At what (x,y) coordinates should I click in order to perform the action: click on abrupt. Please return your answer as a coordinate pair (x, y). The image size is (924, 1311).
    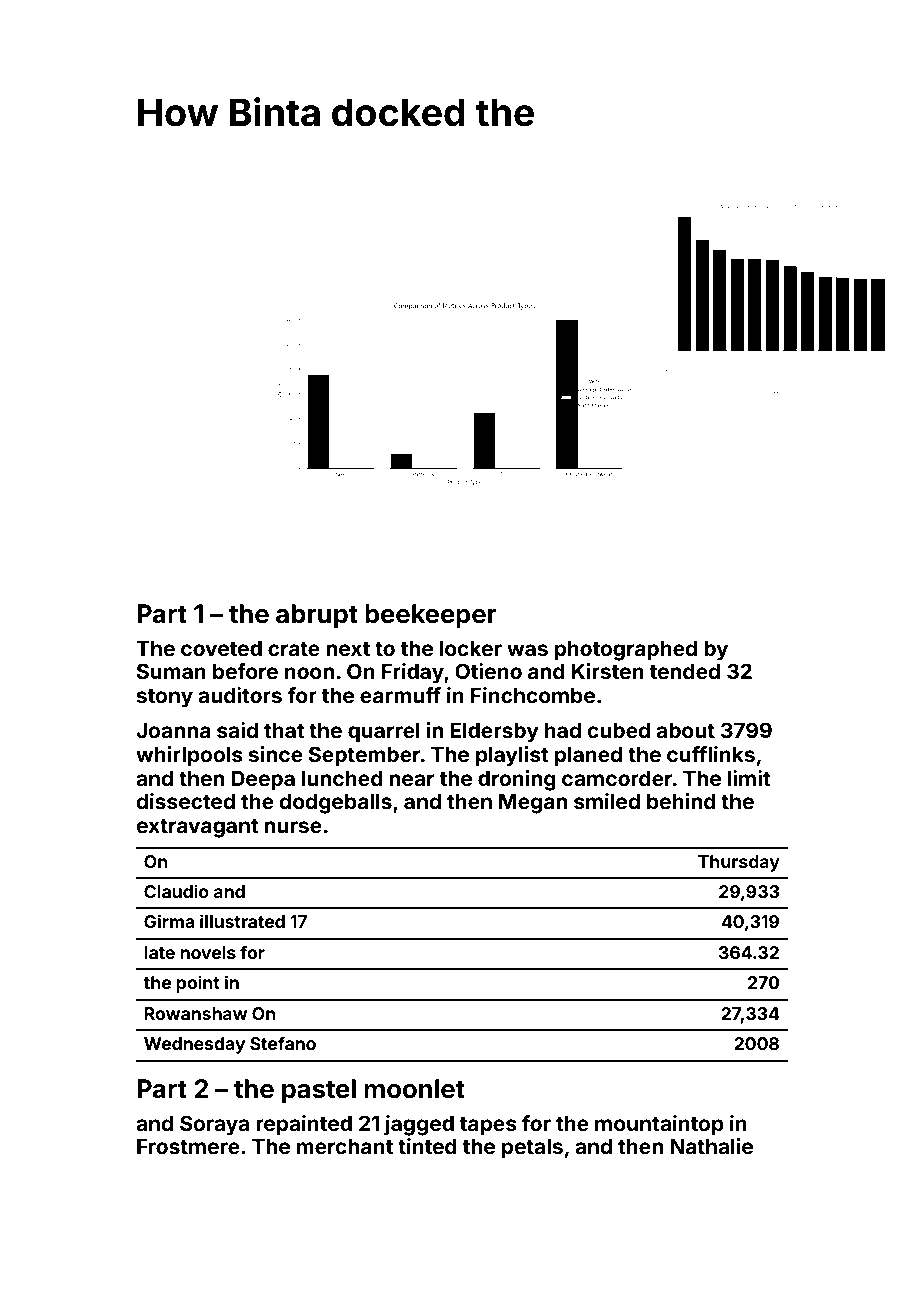
    Looking at the image, I should click on (317, 616).
